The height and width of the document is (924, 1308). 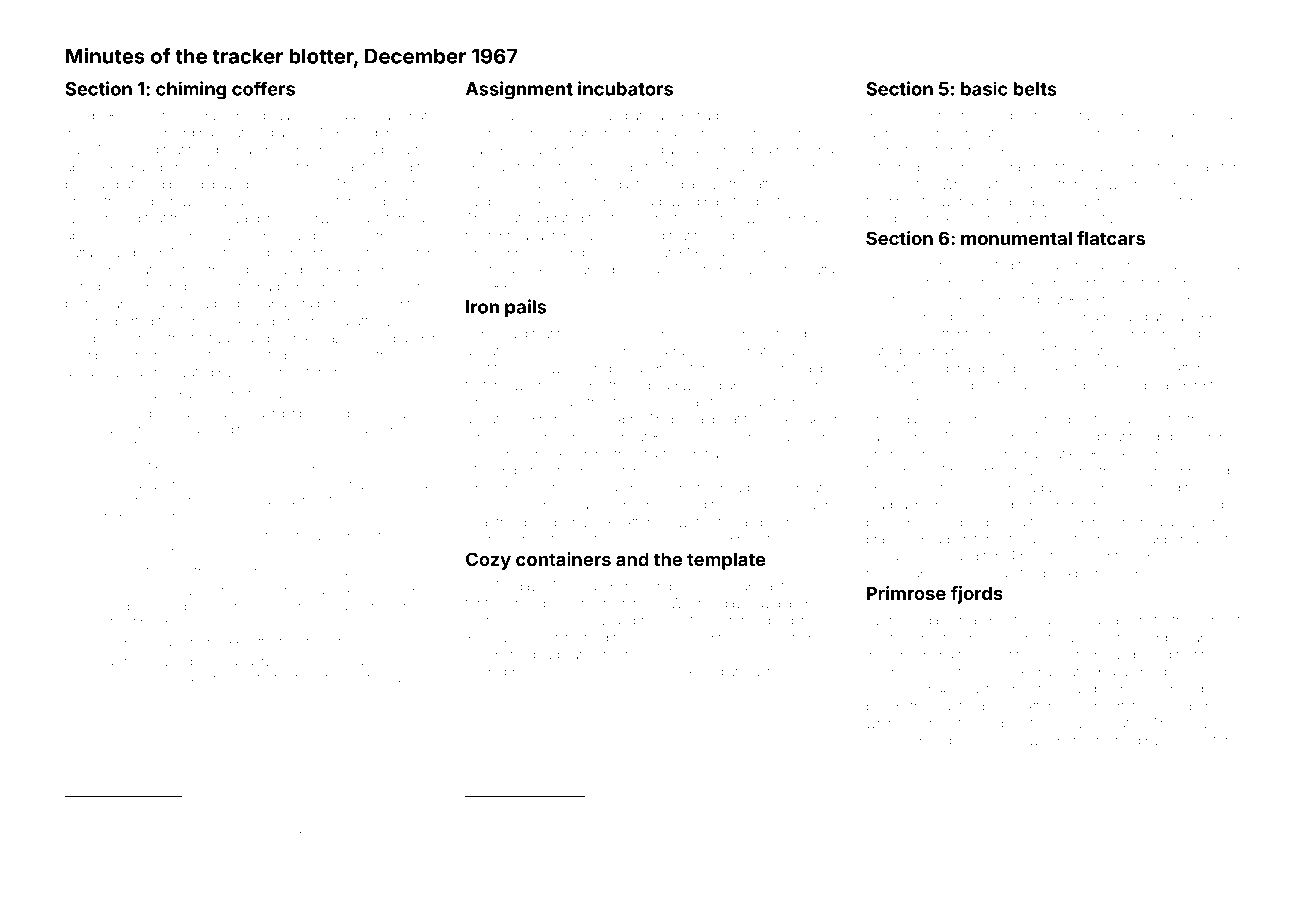 What do you see at coordinates (953, 556) in the document?
I see `demand` at bounding box center [953, 556].
